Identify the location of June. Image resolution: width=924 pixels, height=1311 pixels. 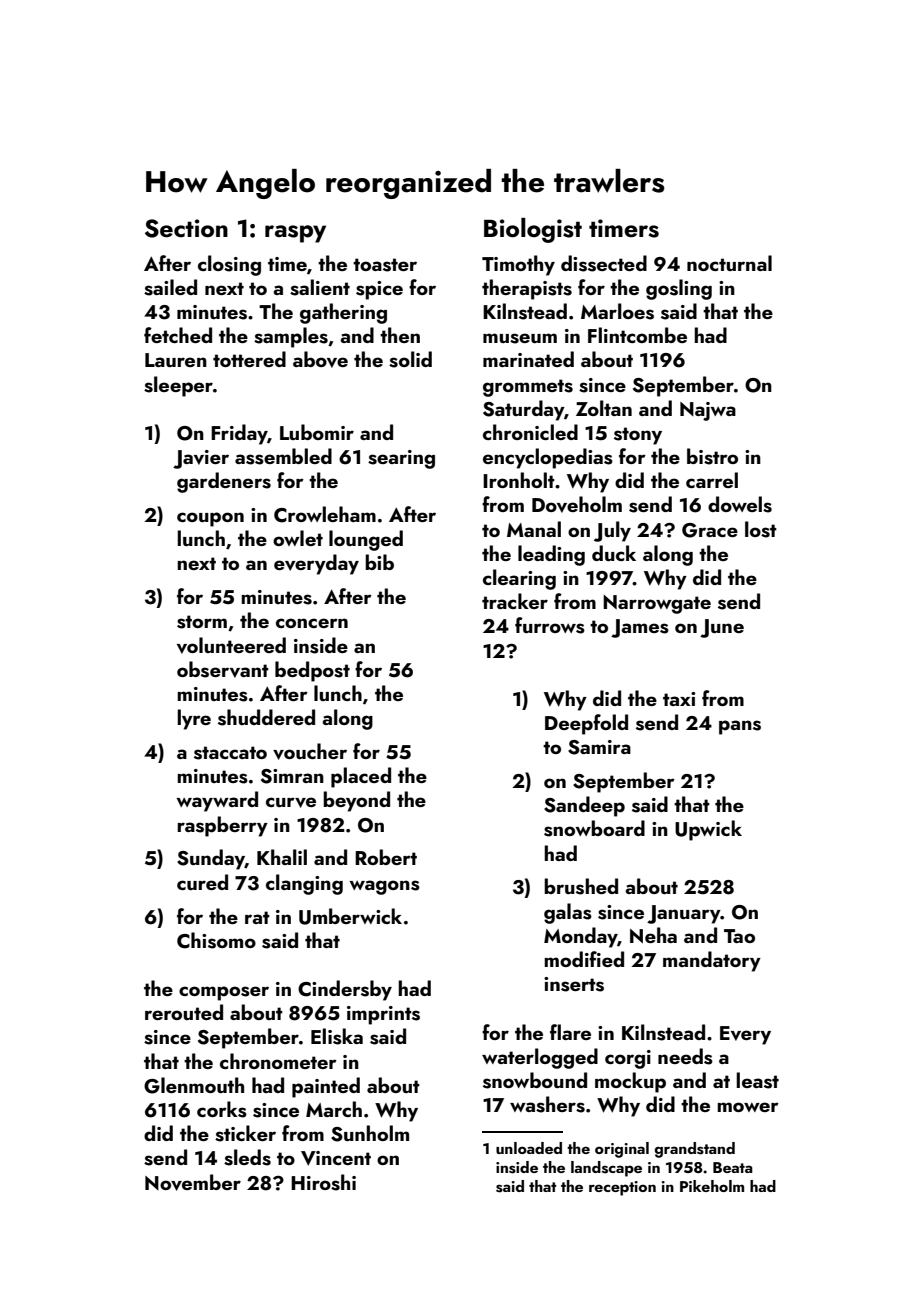
(722, 628).
